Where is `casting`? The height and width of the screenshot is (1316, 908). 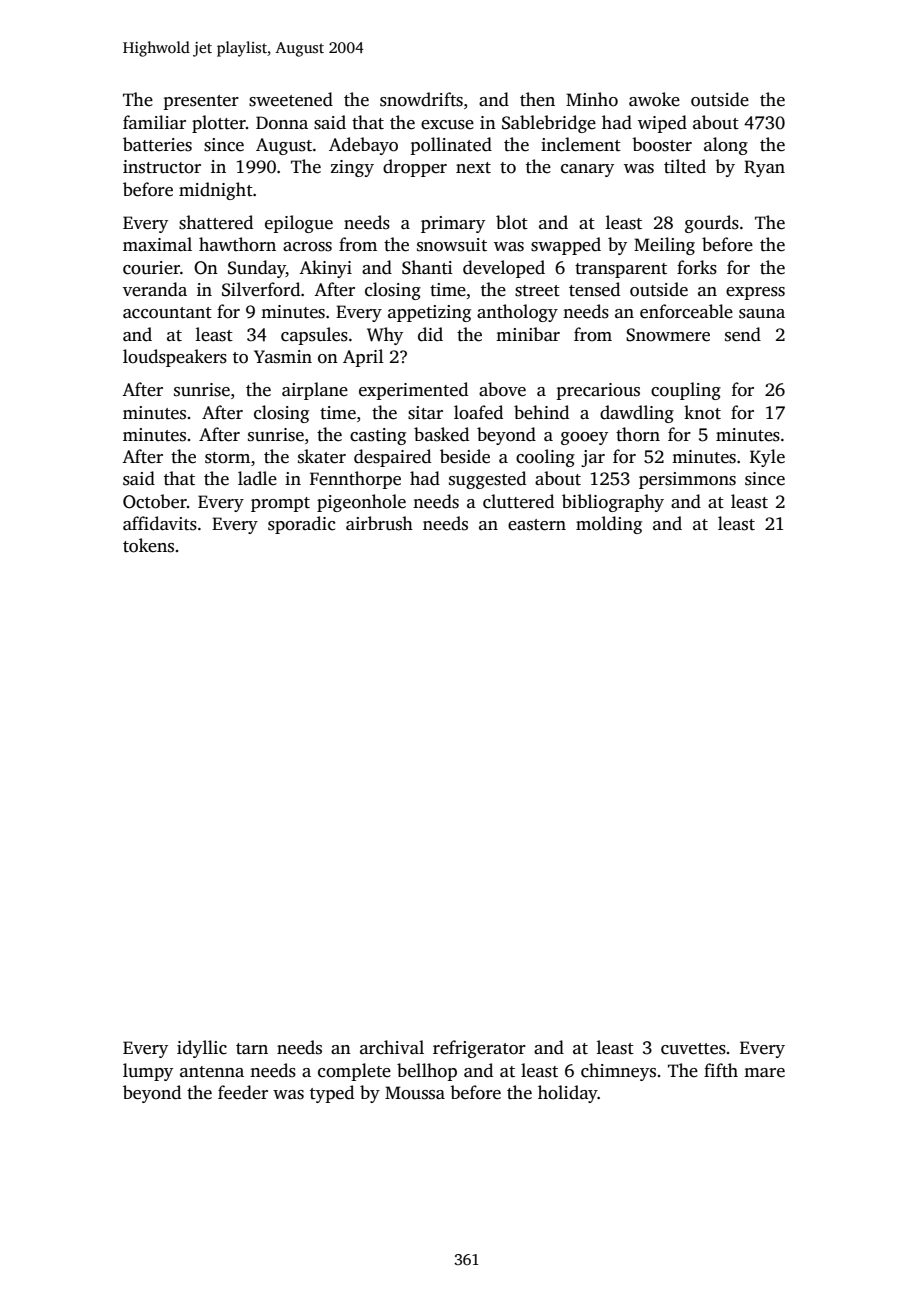
casting is located at coordinates (378, 436).
